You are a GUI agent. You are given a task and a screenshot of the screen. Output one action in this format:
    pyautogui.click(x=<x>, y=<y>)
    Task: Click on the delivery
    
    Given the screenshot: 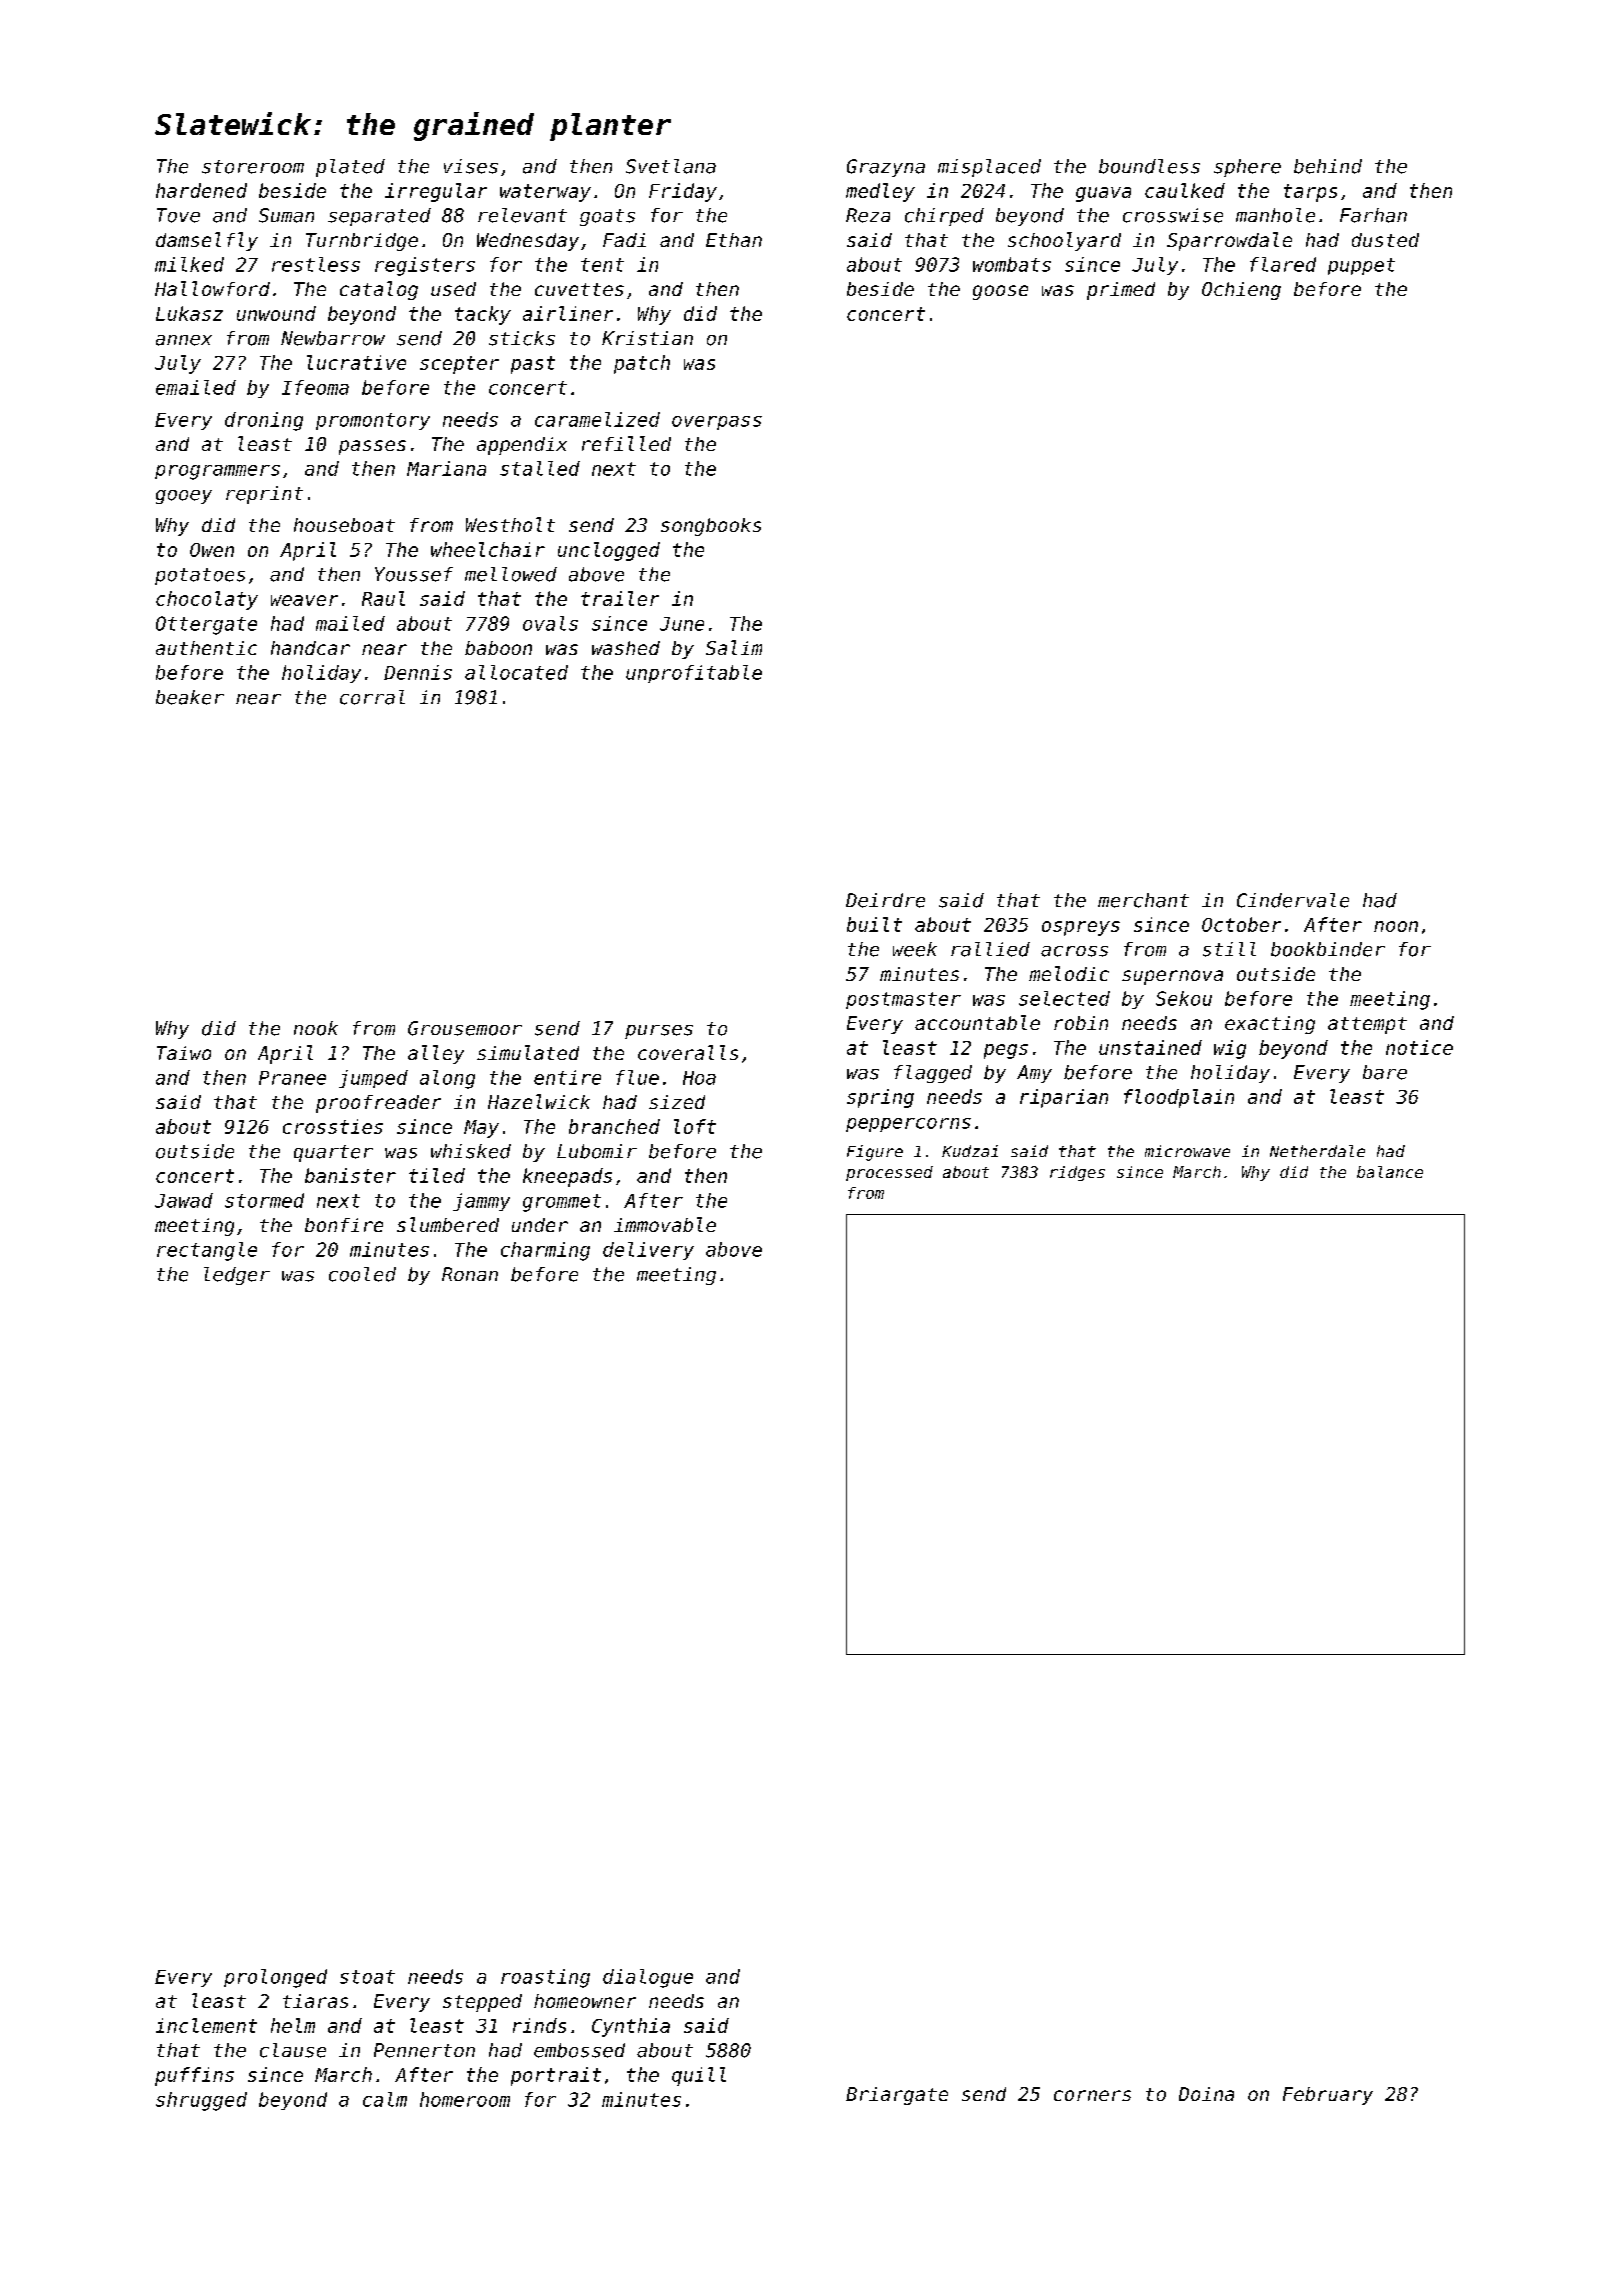 What is the action you would take?
    pyautogui.click(x=648, y=1251)
